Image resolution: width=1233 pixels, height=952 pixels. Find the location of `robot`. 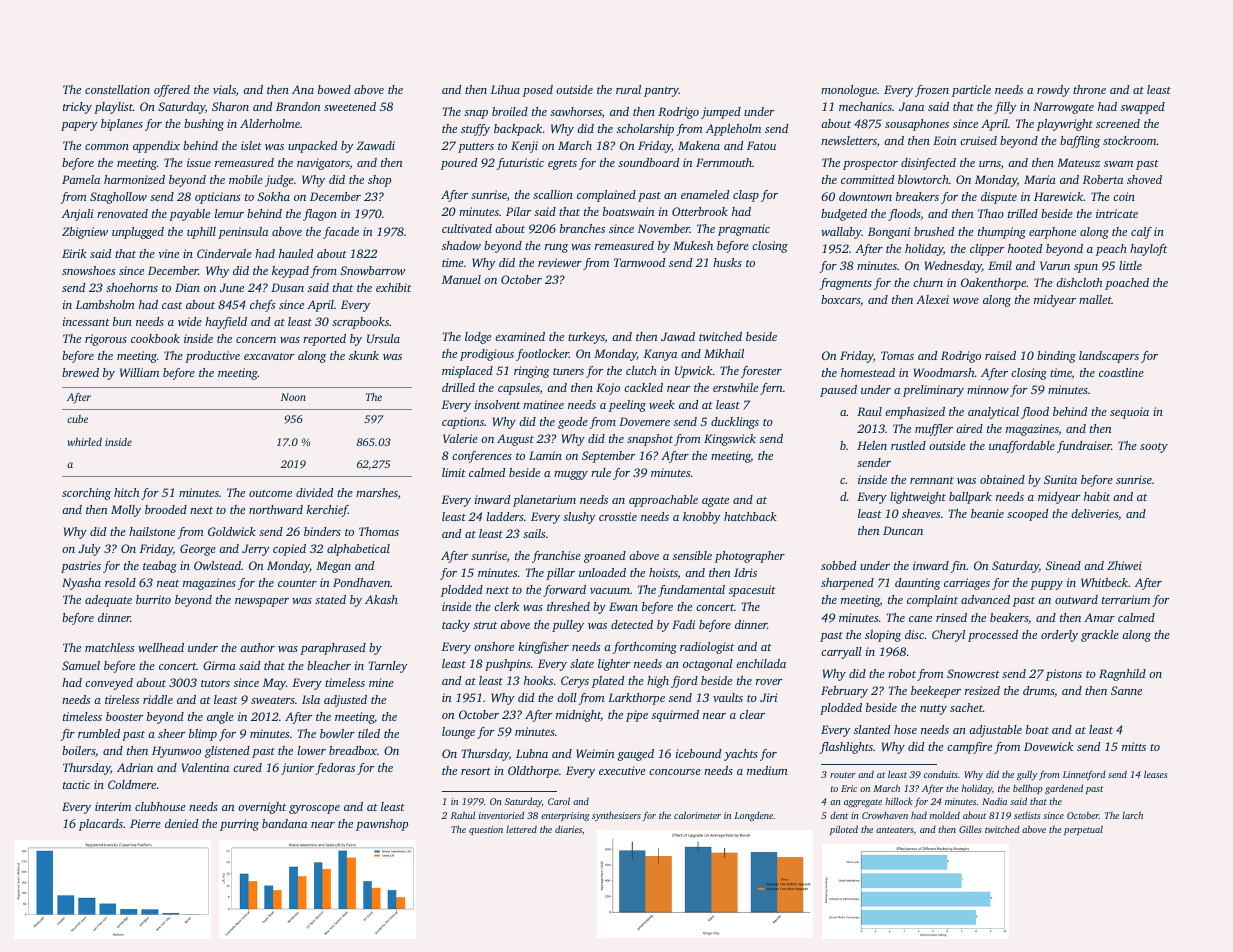

robot is located at coordinates (902, 673).
